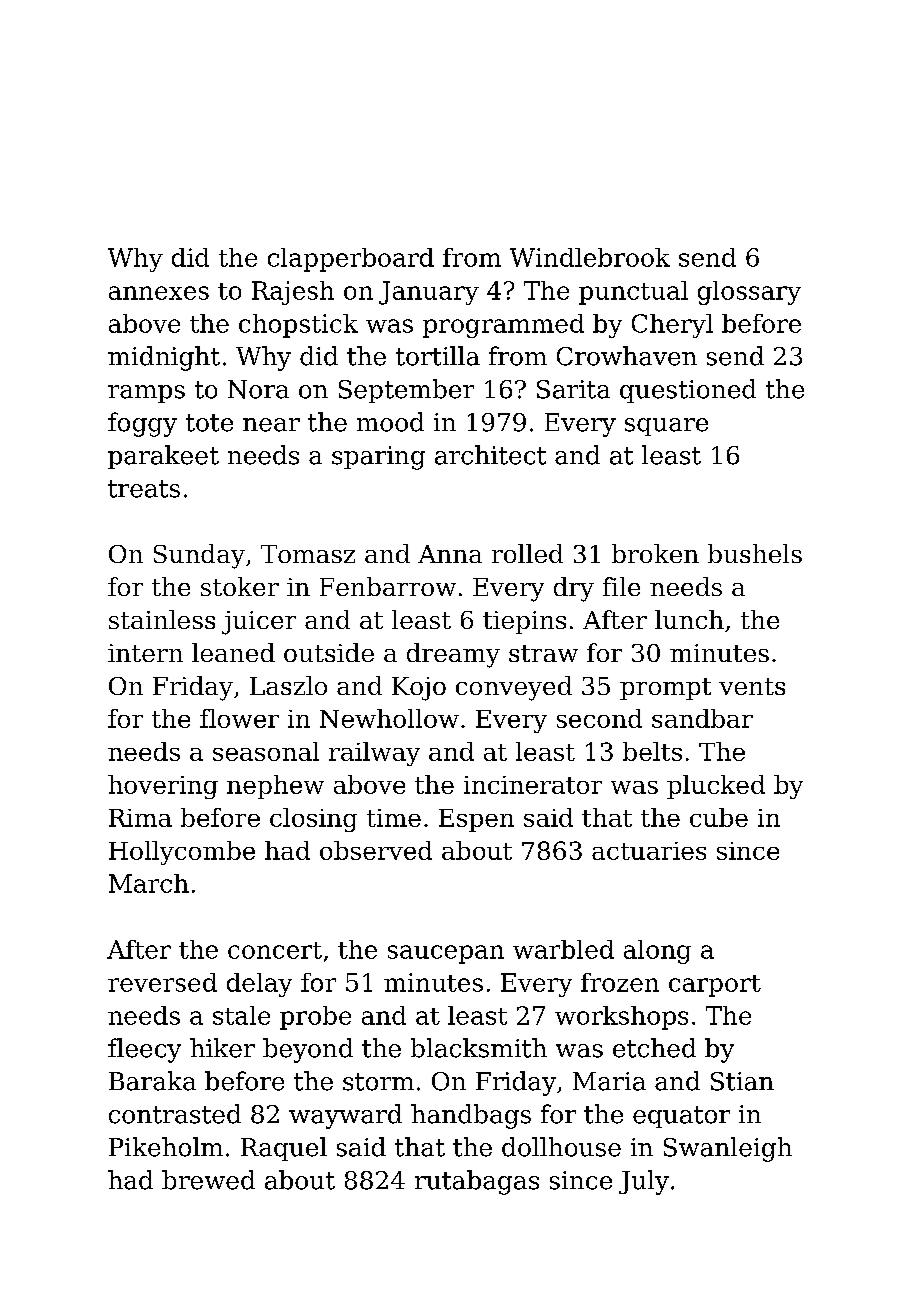 This screenshot has height=1311, width=924. I want to click on cube, so click(719, 817).
